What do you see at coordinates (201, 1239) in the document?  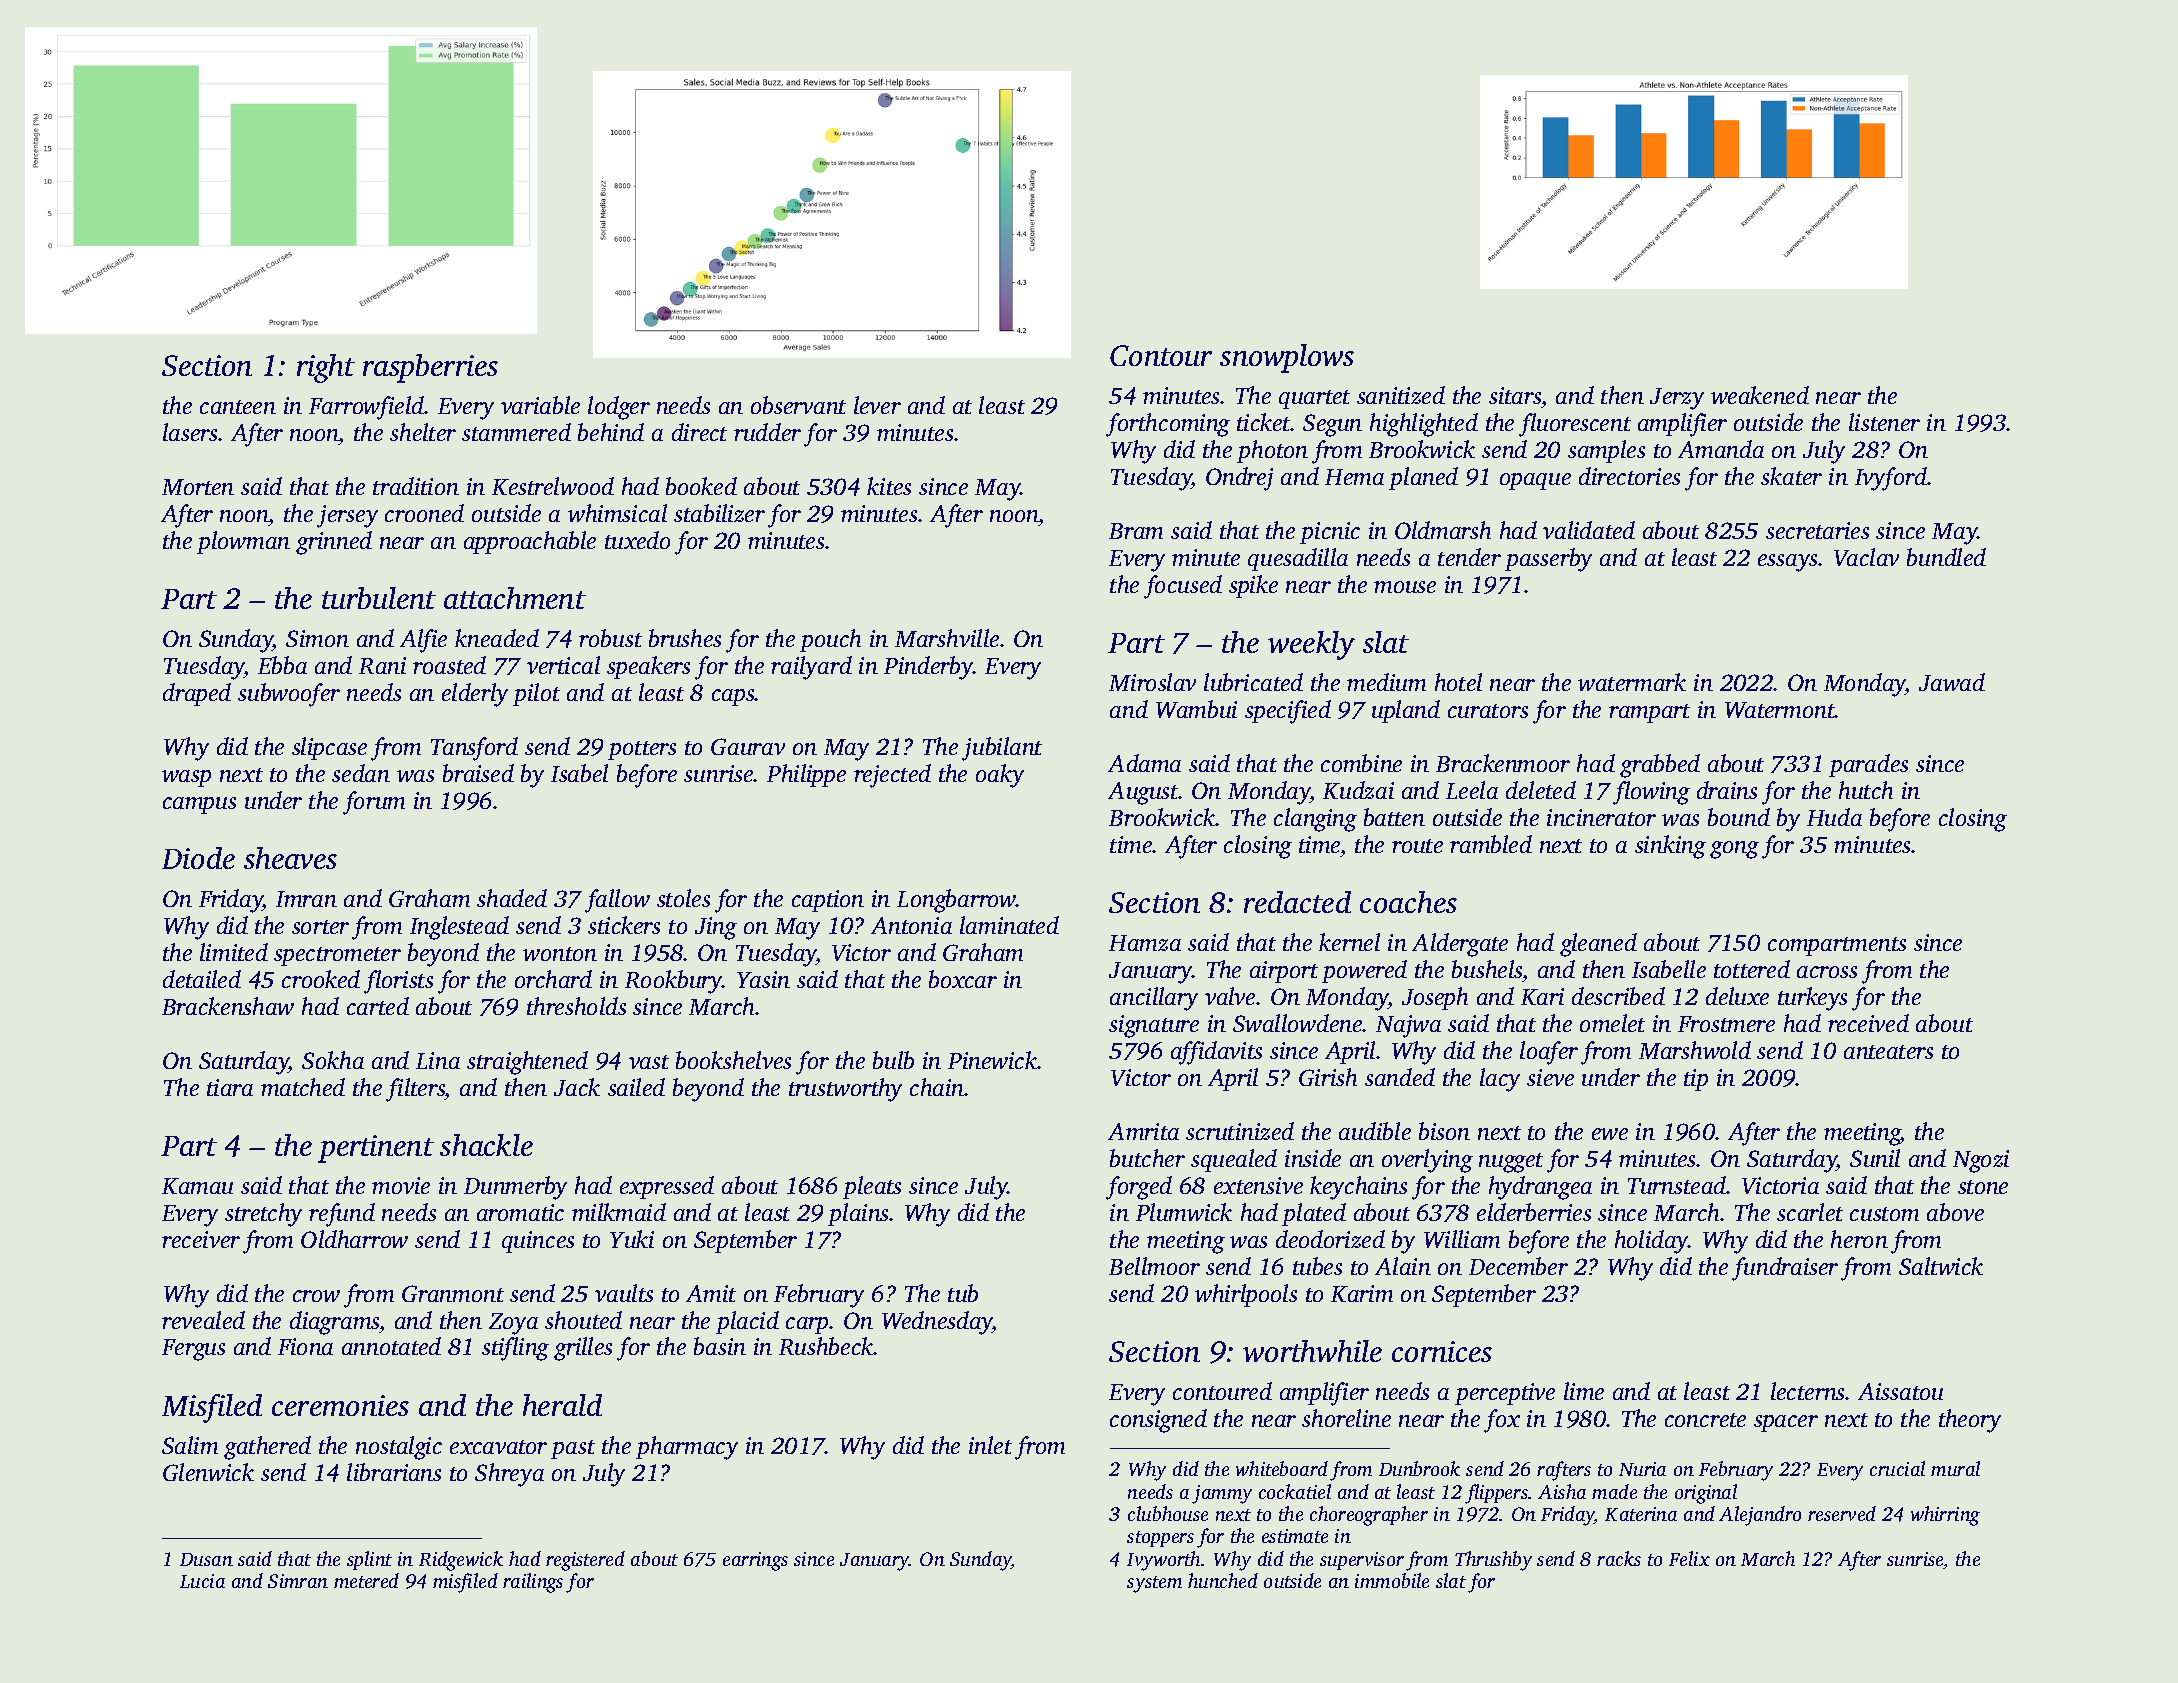 I see `receiver` at bounding box center [201, 1239].
